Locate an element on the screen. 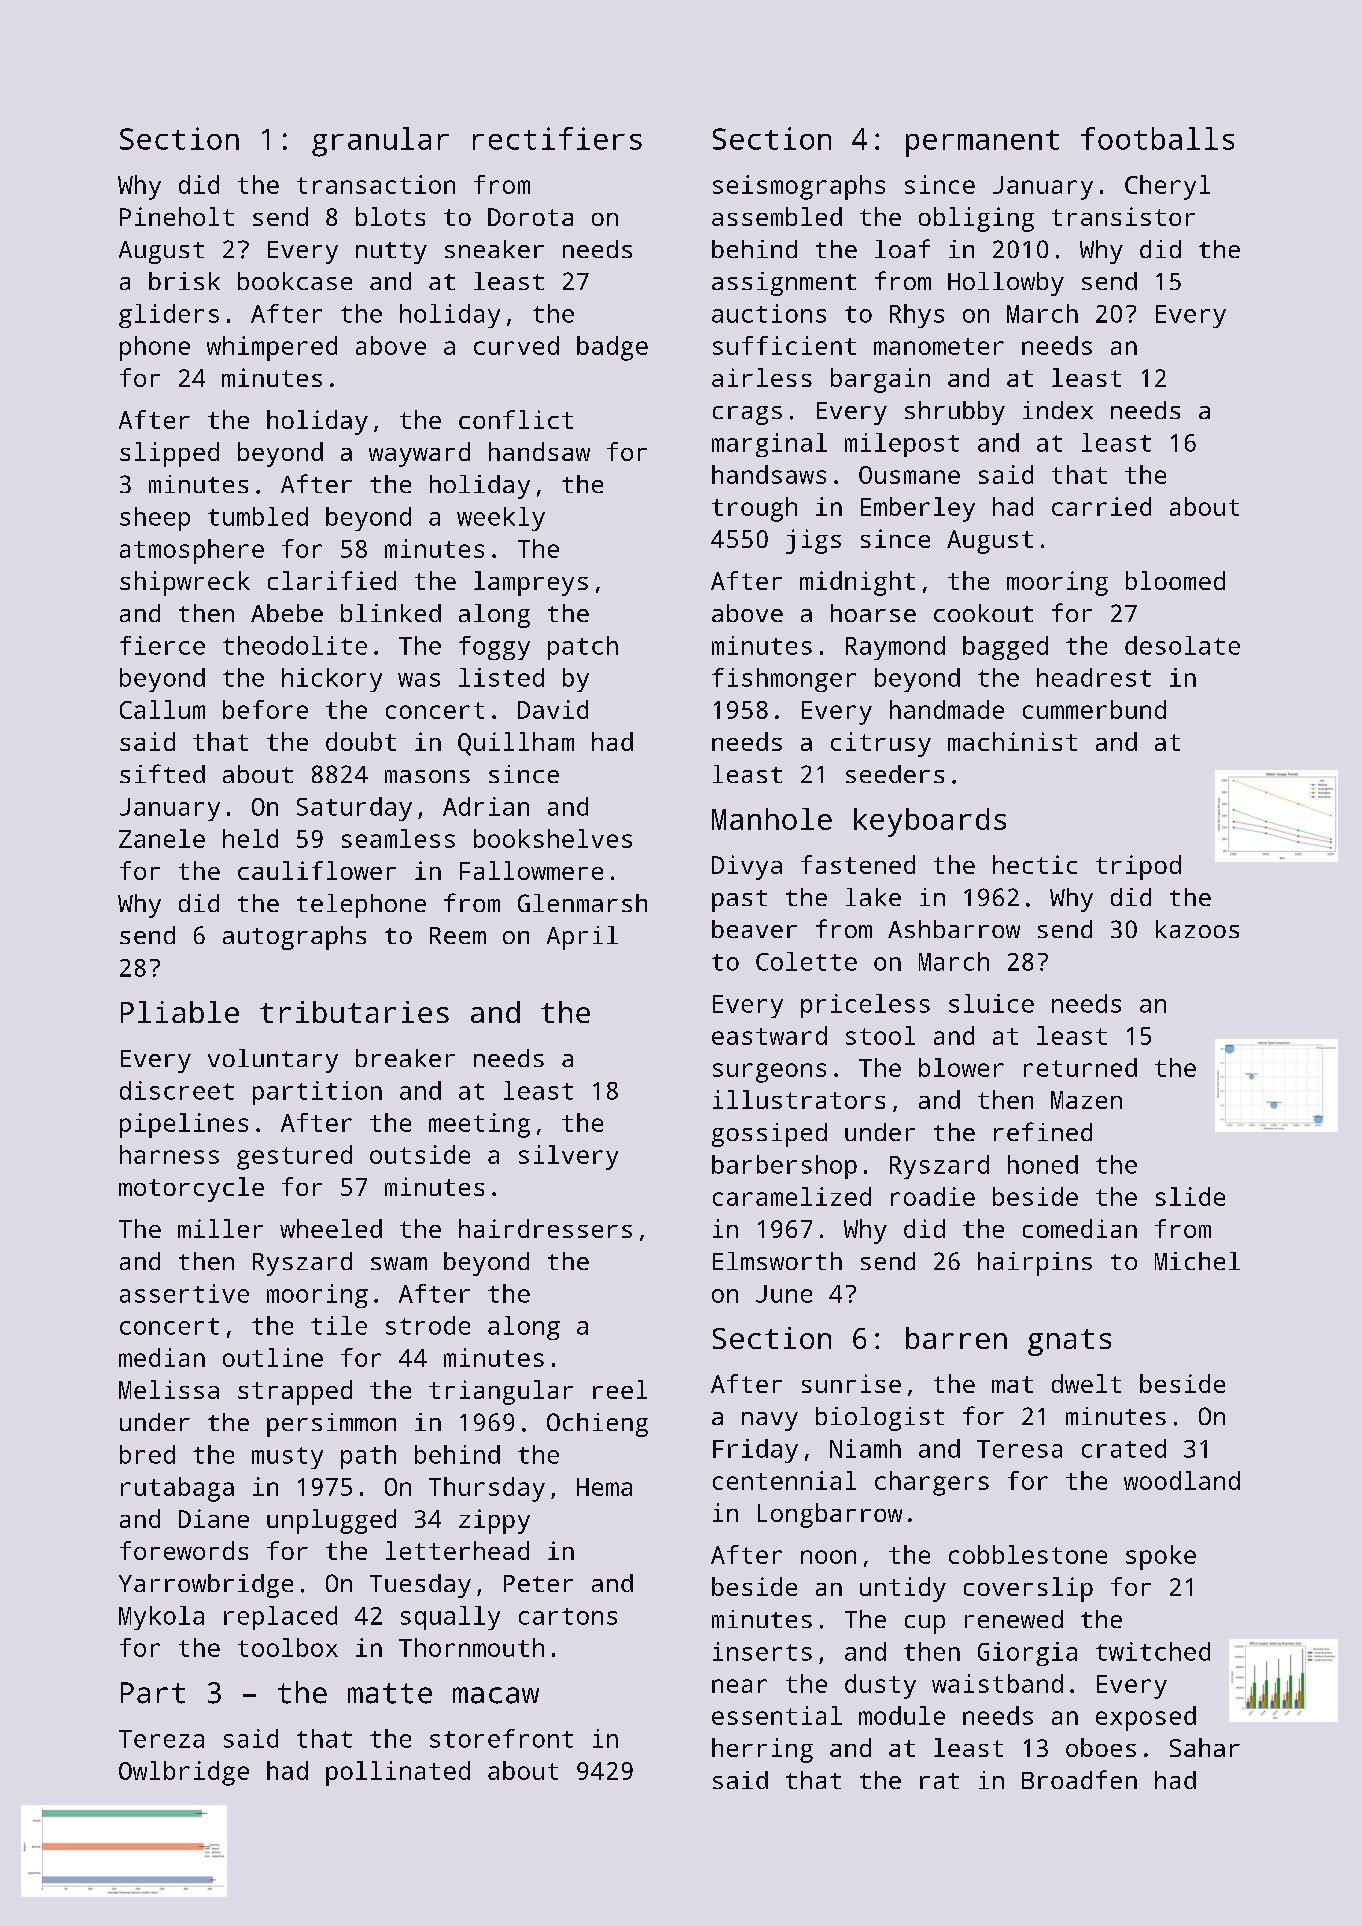 The image size is (1362, 1926). kazoos is located at coordinates (1197, 929).
